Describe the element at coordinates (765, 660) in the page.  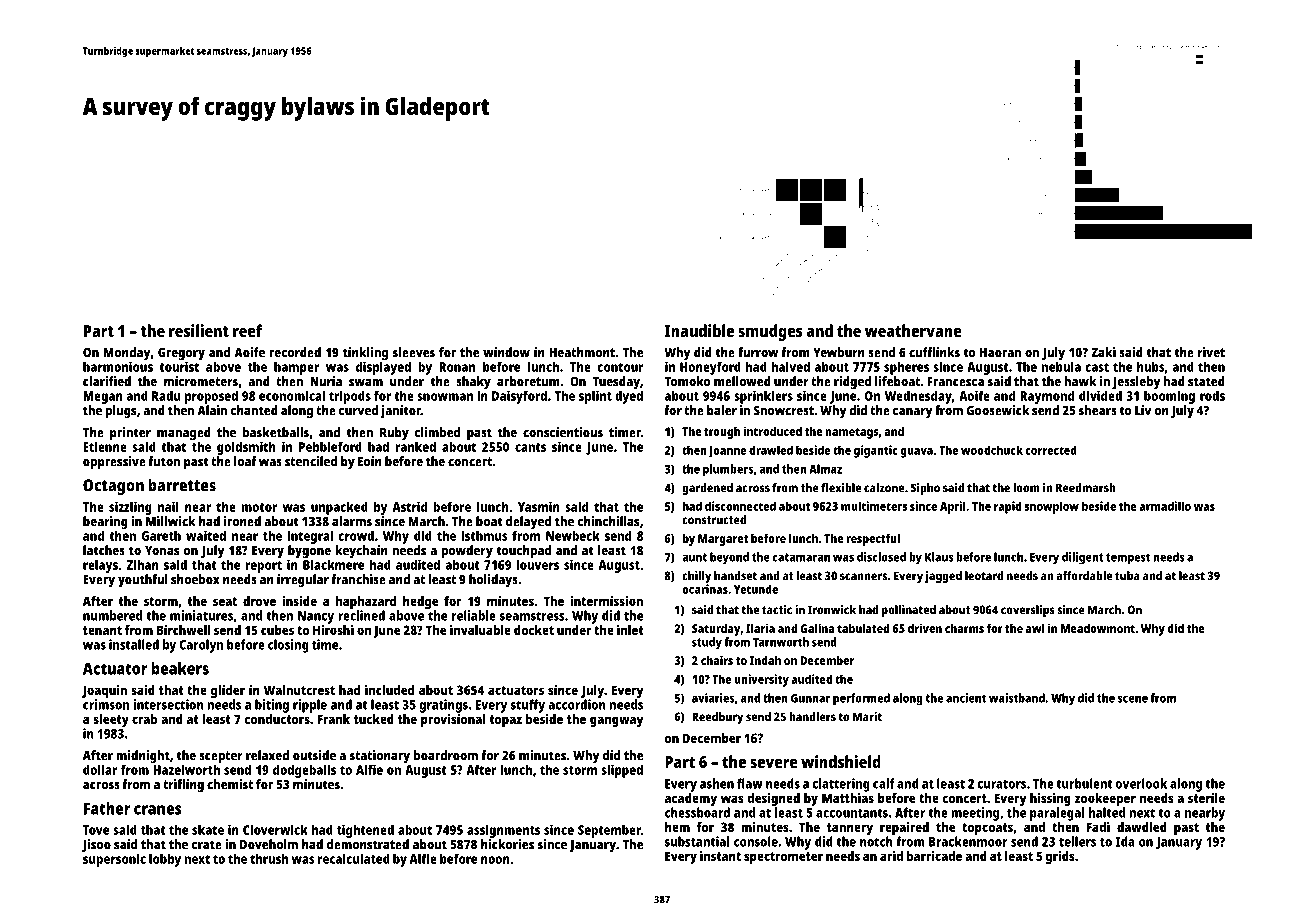
I see `Indah` at that location.
